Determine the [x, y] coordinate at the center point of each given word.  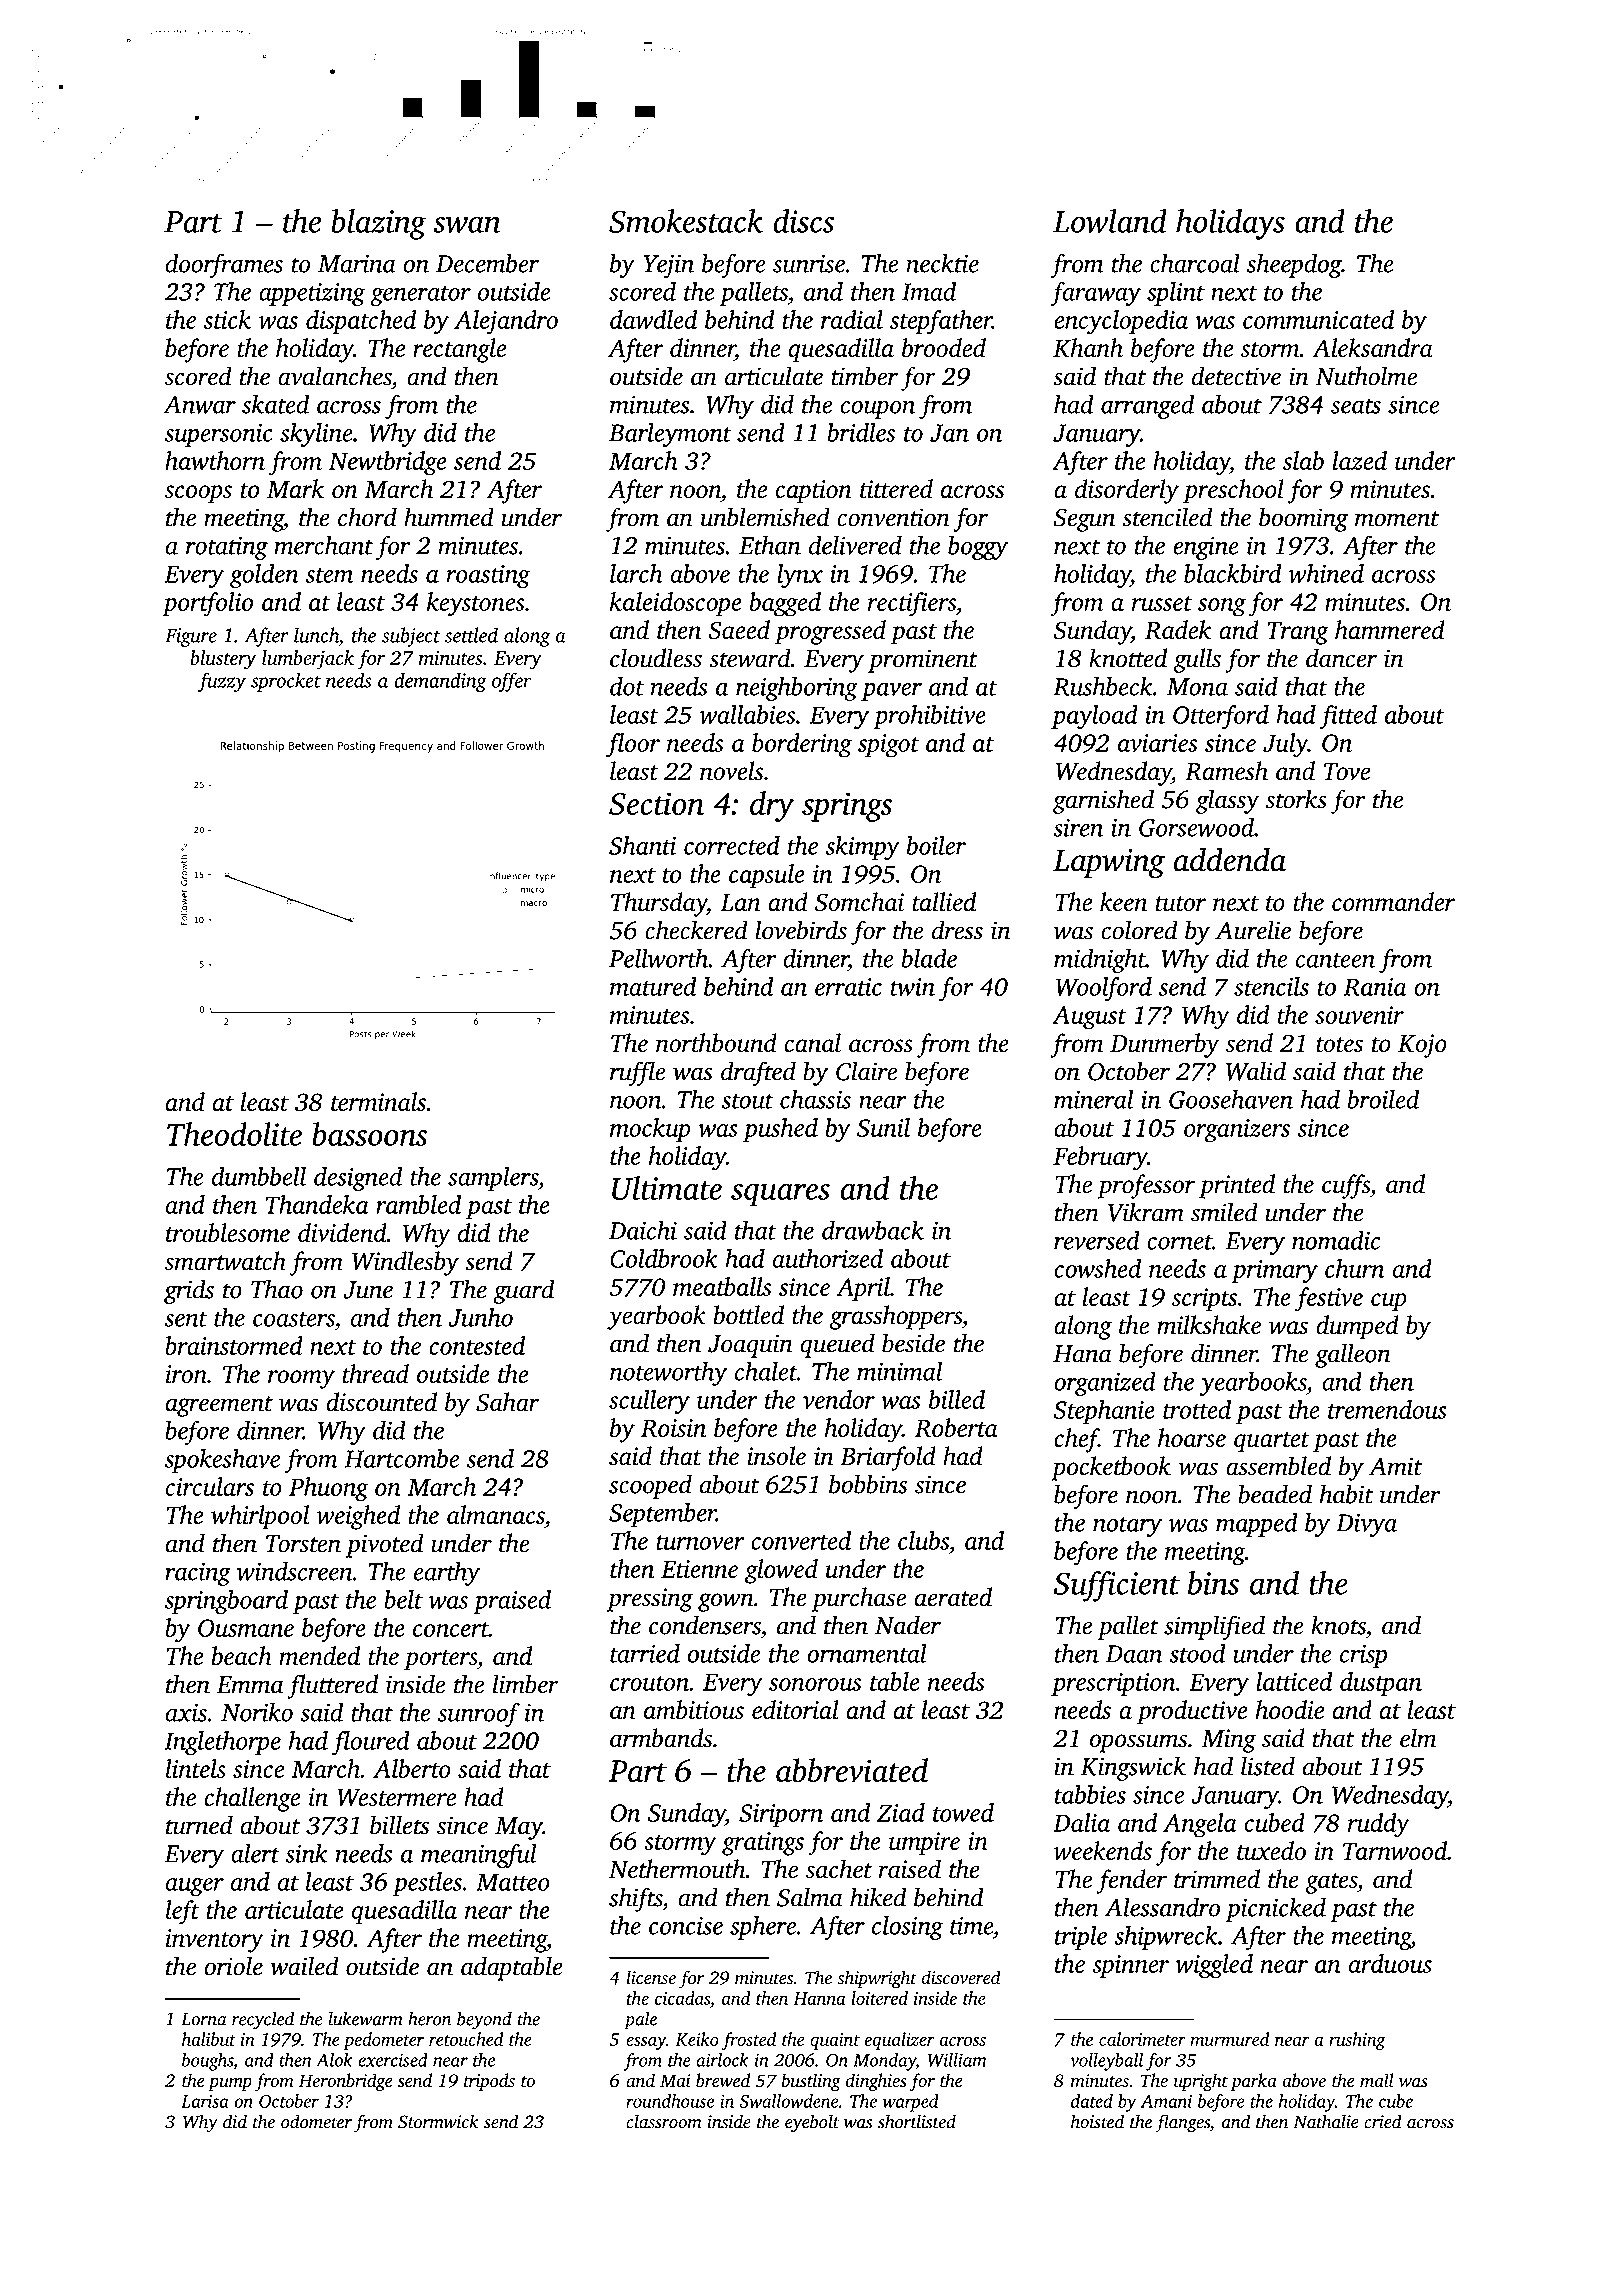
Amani [1166, 2101]
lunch [316, 635]
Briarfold [888, 1458]
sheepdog [1294, 265]
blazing [378, 224]
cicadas [682, 1998]
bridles [861, 432]
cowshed [1097, 1268]
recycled [263, 2020]
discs [803, 221]
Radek [1178, 630]
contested [477, 1345]
